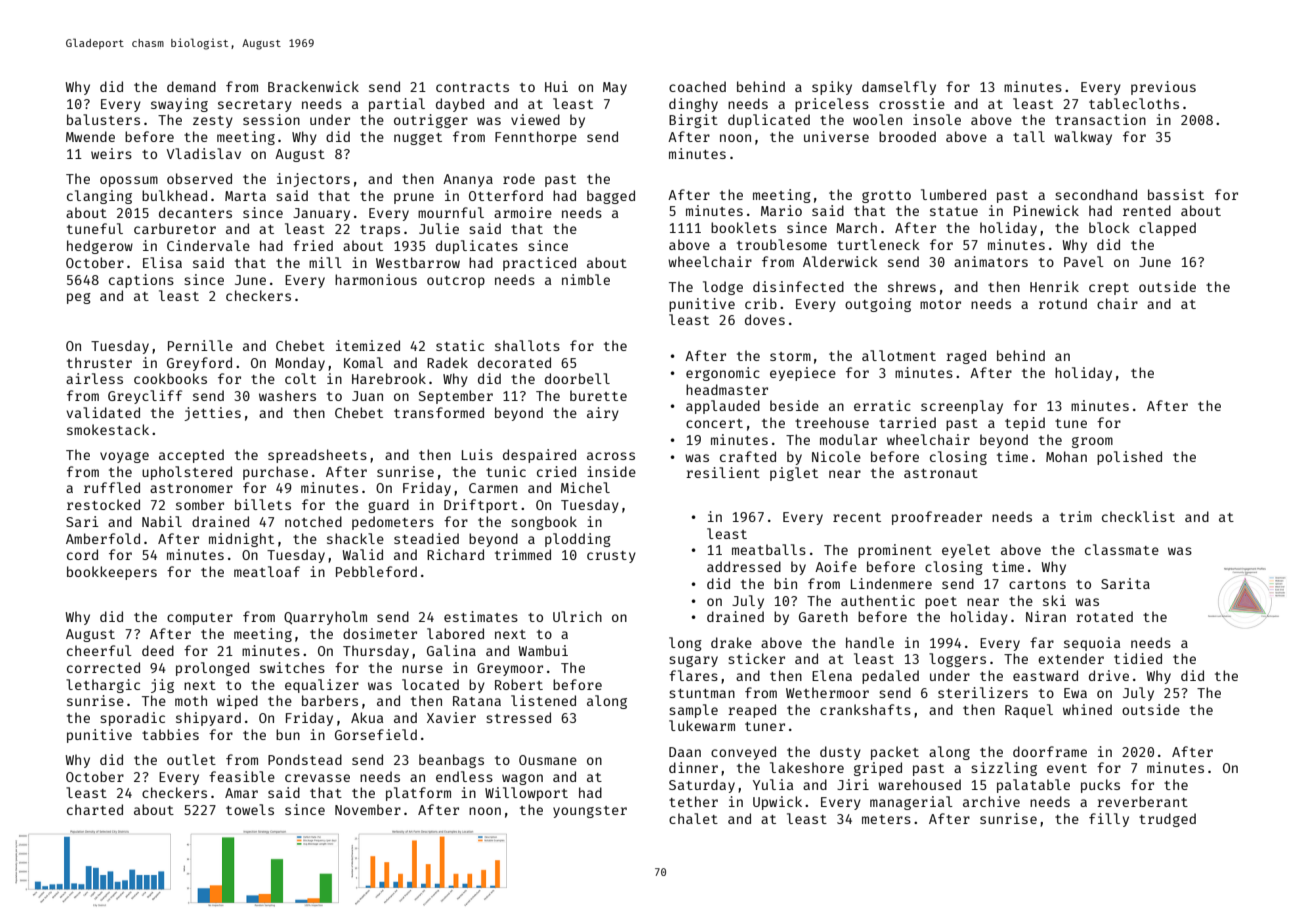 The image size is (1308, 924). I want to click on Hui, so click(556, 86).
